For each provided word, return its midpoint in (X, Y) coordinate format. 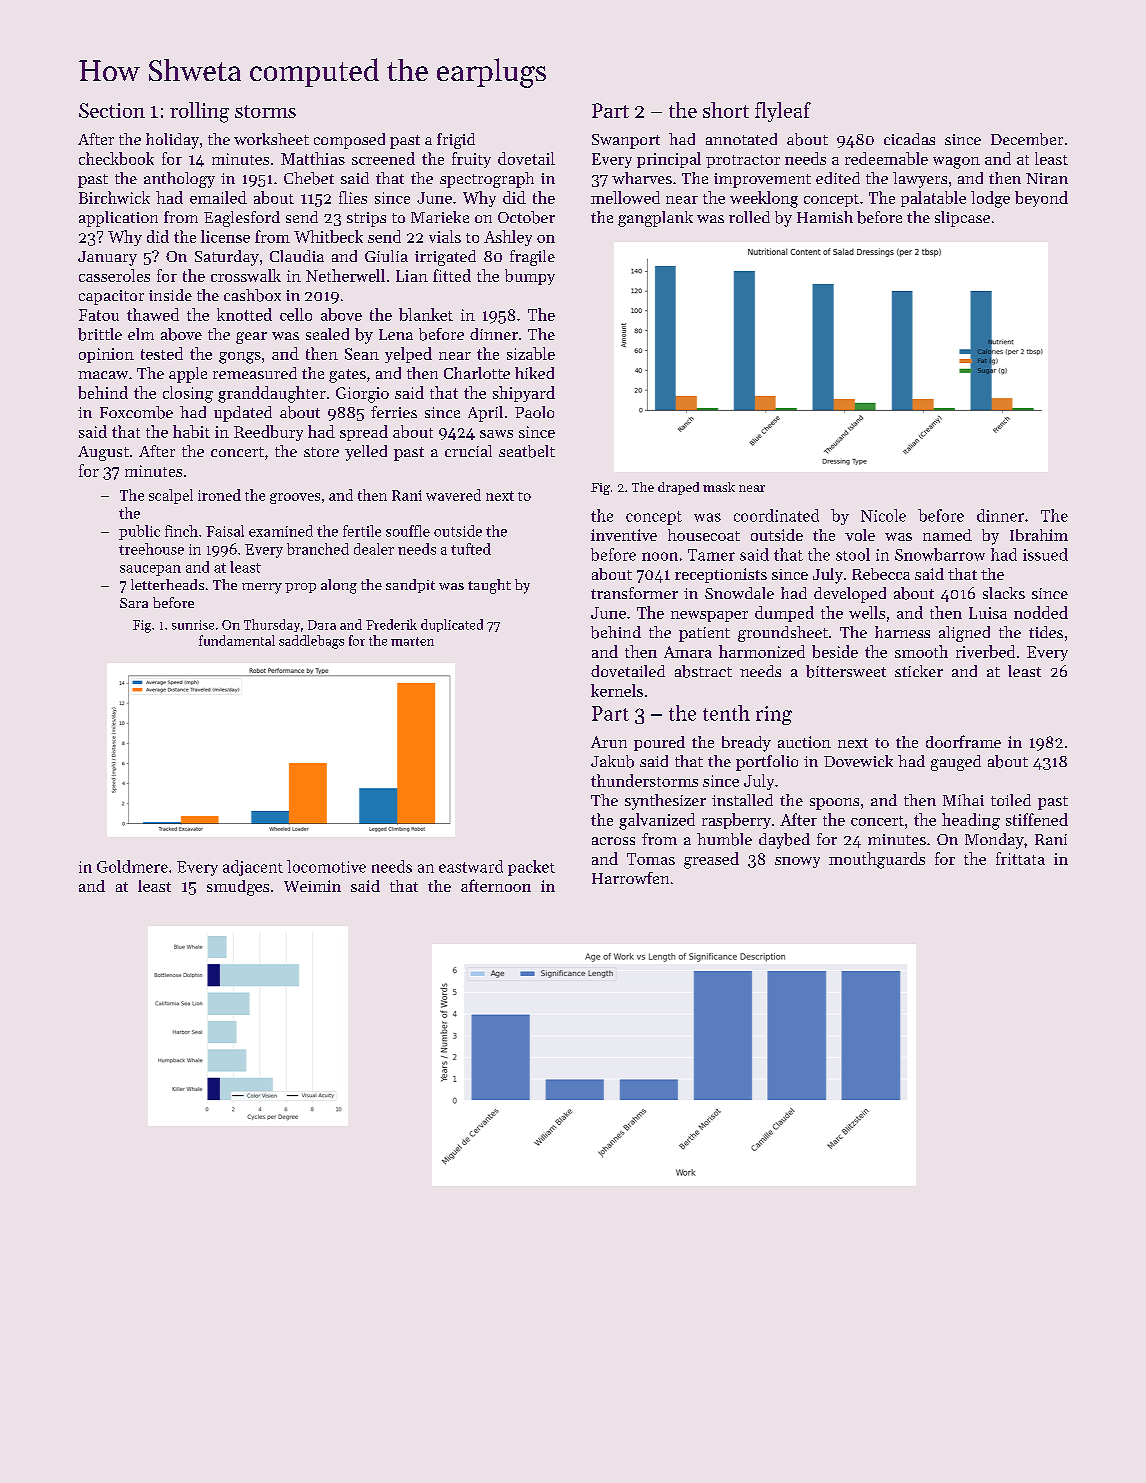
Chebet (309, 178)
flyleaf (783, 112)
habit (191, 431)
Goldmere (132, 866)
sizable (531, 353)
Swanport (626, 141)
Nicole (883, 515)
